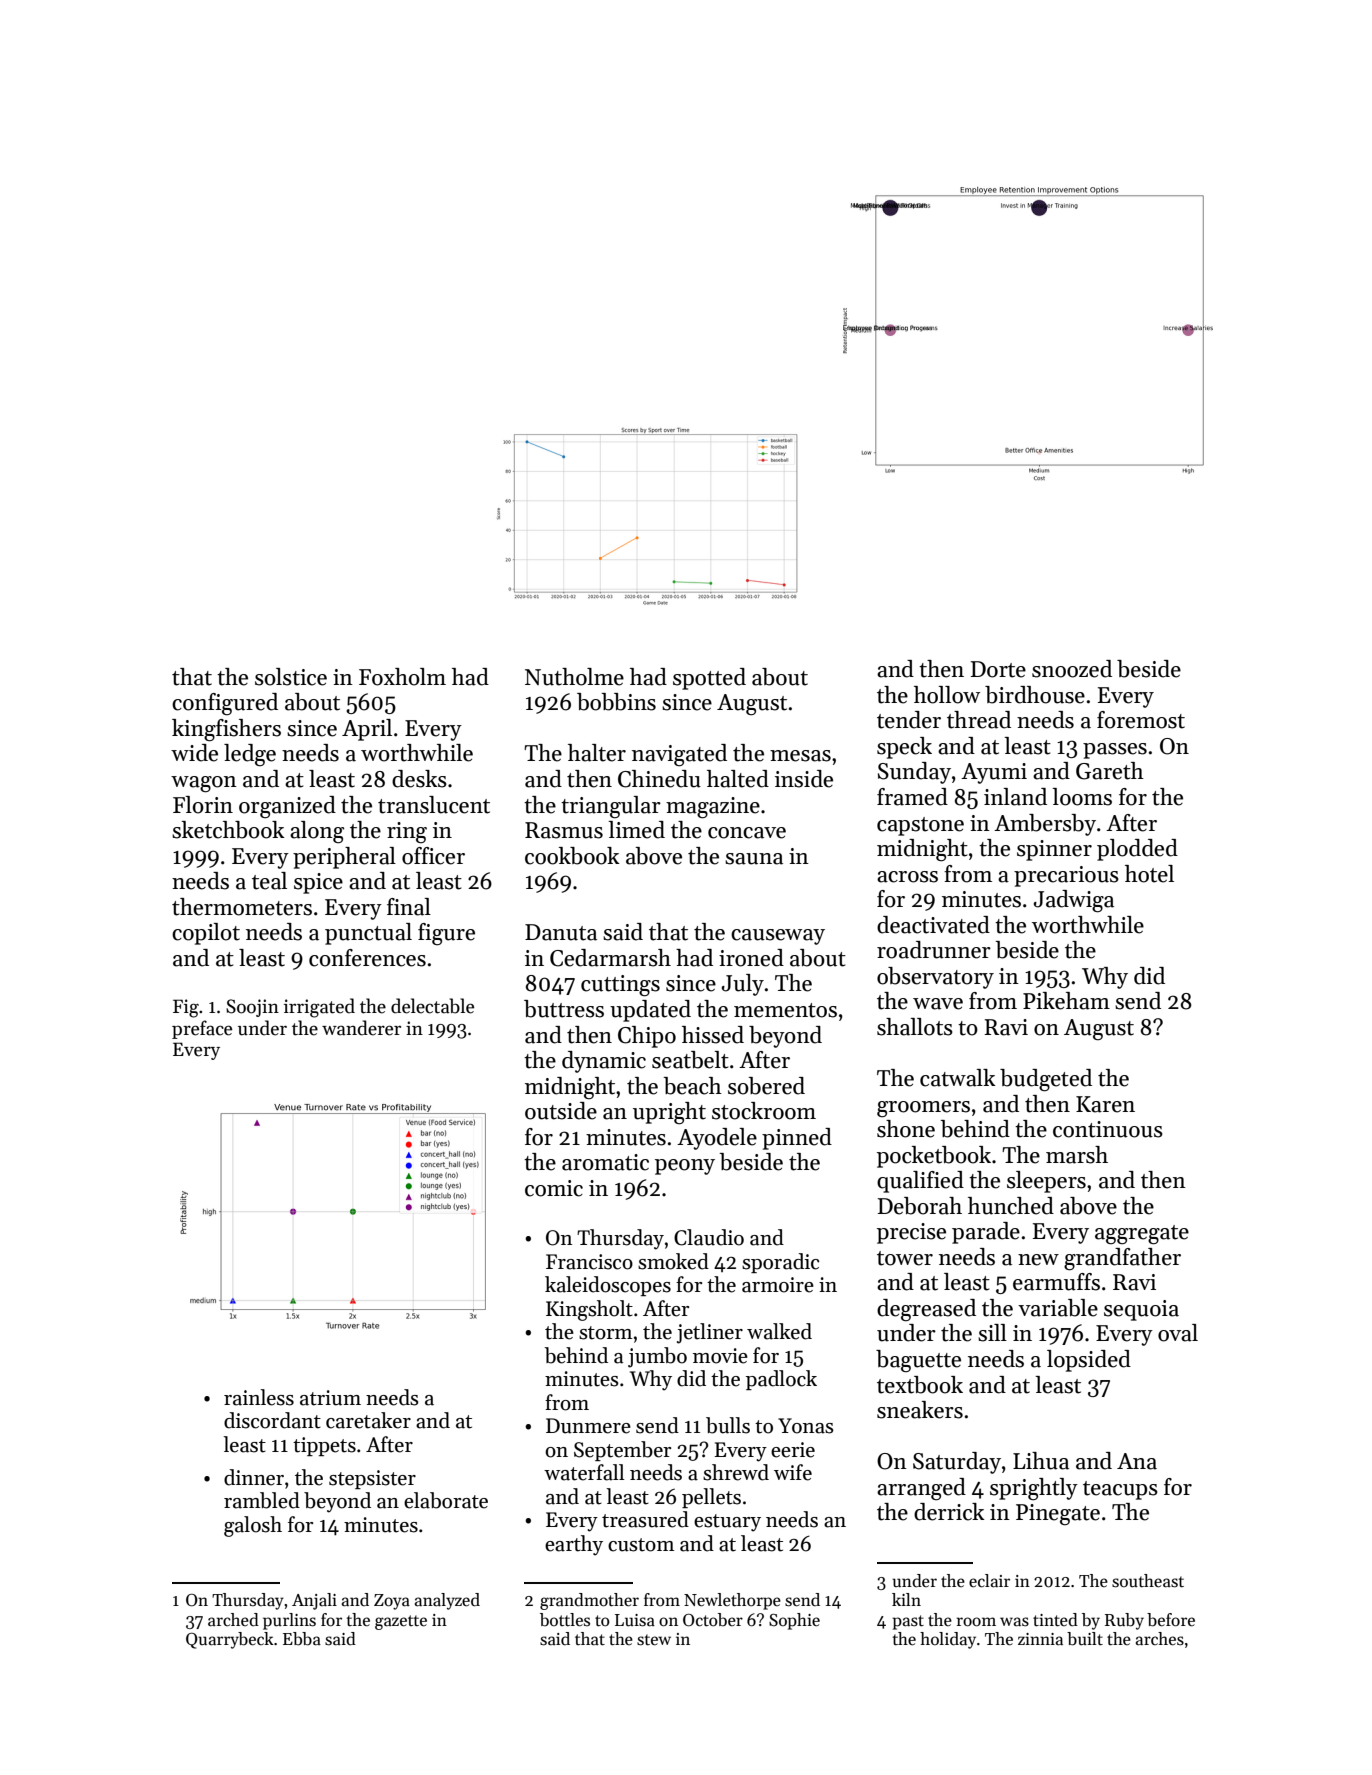  What do you see at coordinates (1105, 1104) in the document?
I see `Karen` at bounding box center [1105, 1104].
